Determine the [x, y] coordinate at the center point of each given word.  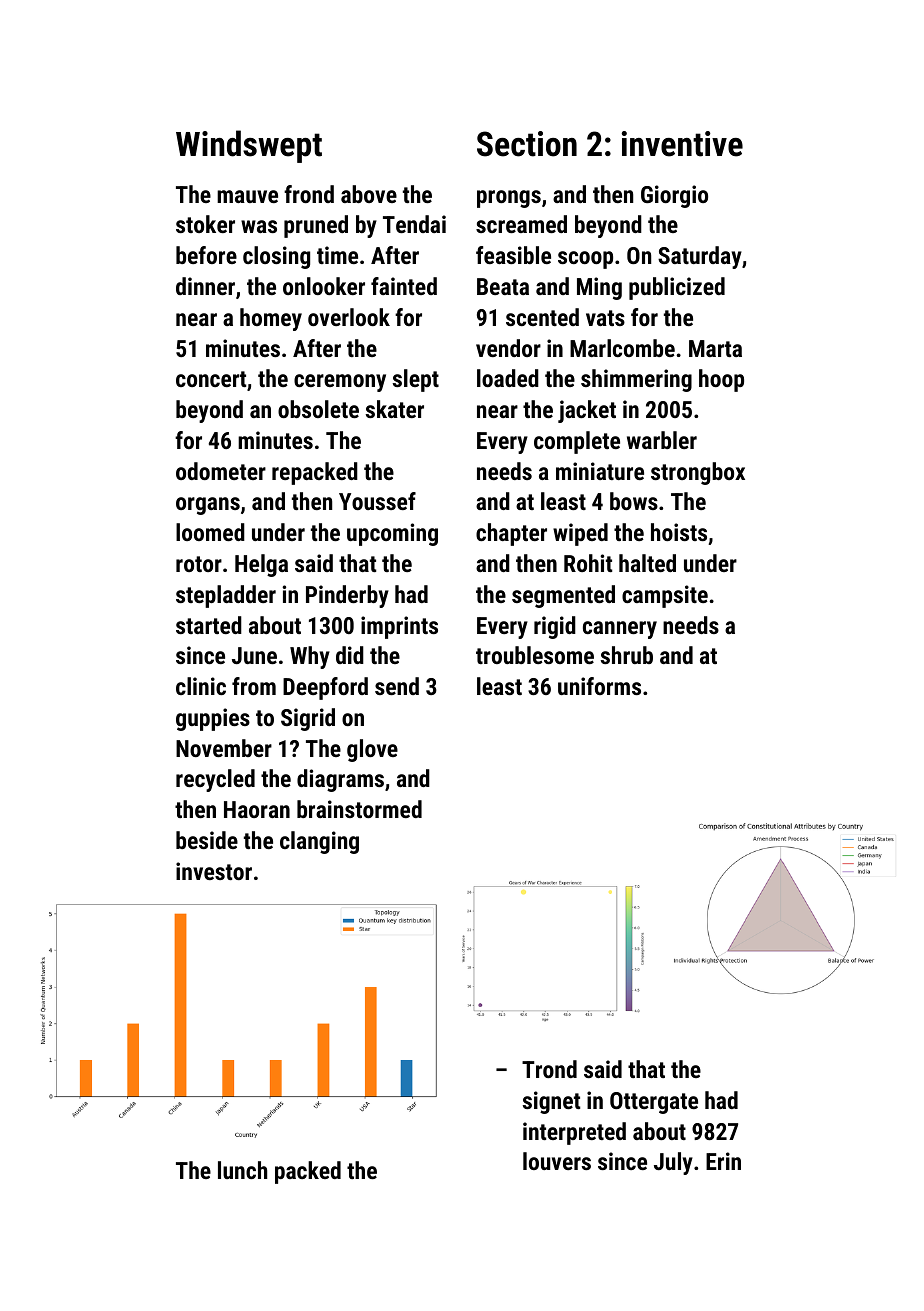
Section [527, 144]
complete [577, 442]
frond [309, 194]
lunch [242, 1170]
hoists [679, 532]
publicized [677, 288]
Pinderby [347, 596]
